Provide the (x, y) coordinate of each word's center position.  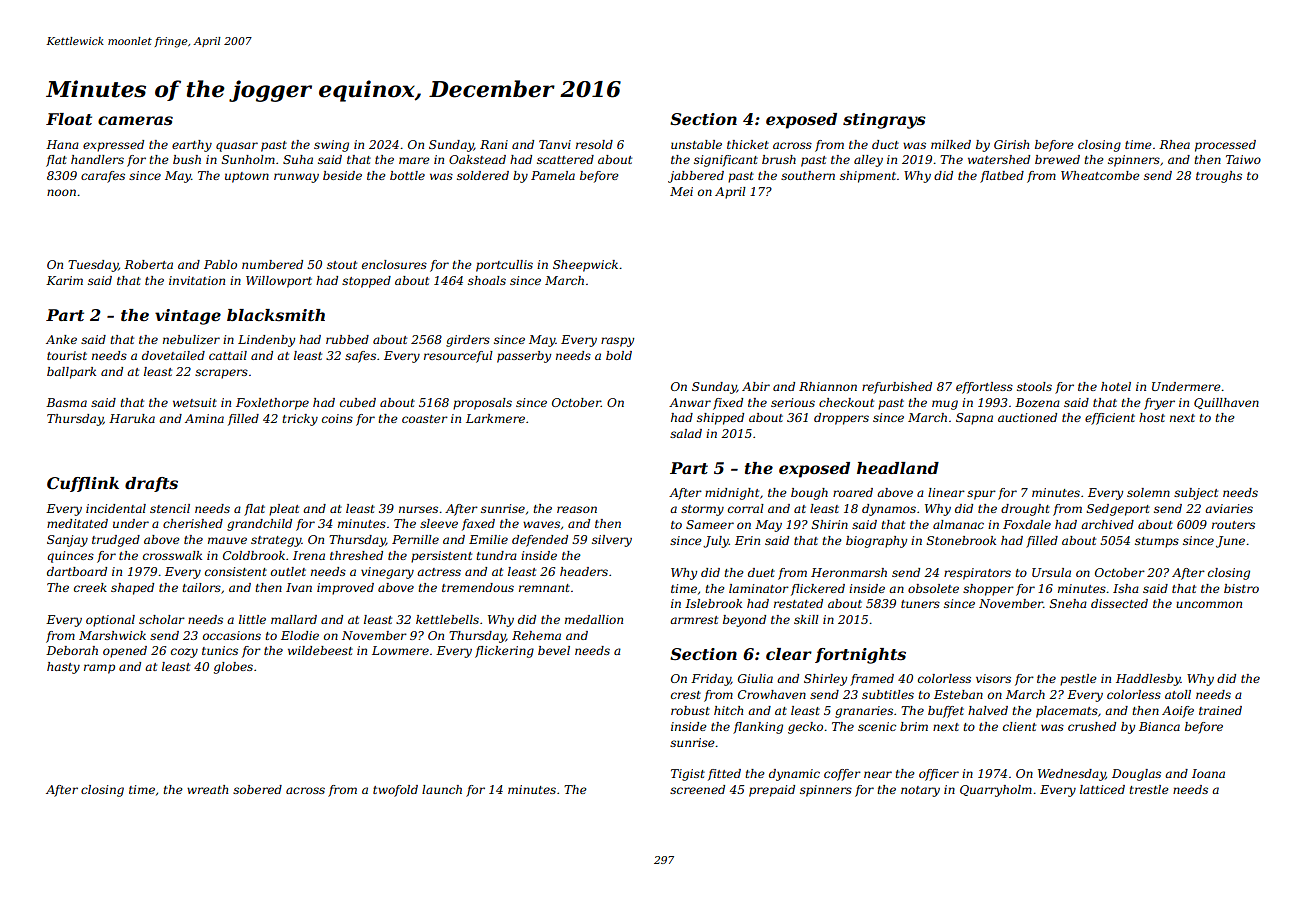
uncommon (1209, 604)
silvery (612, 541)
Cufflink (83, 484)
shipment (868, 177)
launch (442, 789)
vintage (188, 317)
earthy (192, 146)
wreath (207, 789)
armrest (694, 620)
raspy (617, 342)
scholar (162, 619)
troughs (1219, 177)
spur (981, 495)
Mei (681, 191)
